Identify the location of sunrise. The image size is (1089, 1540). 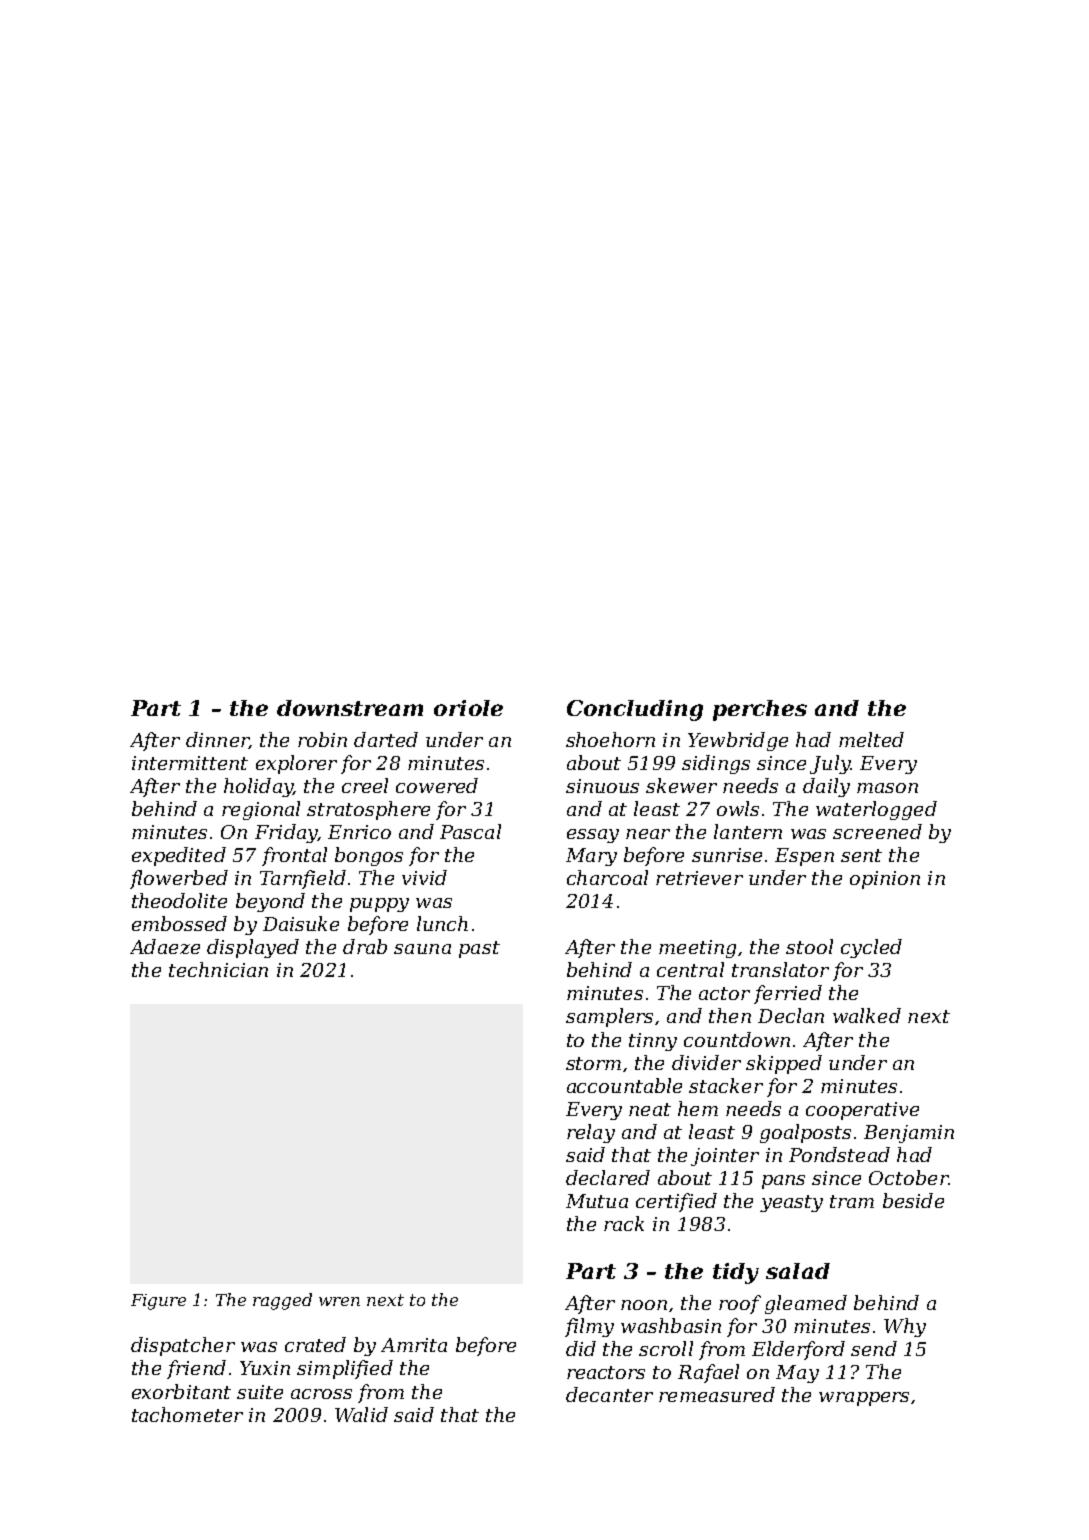
(727, 855).
